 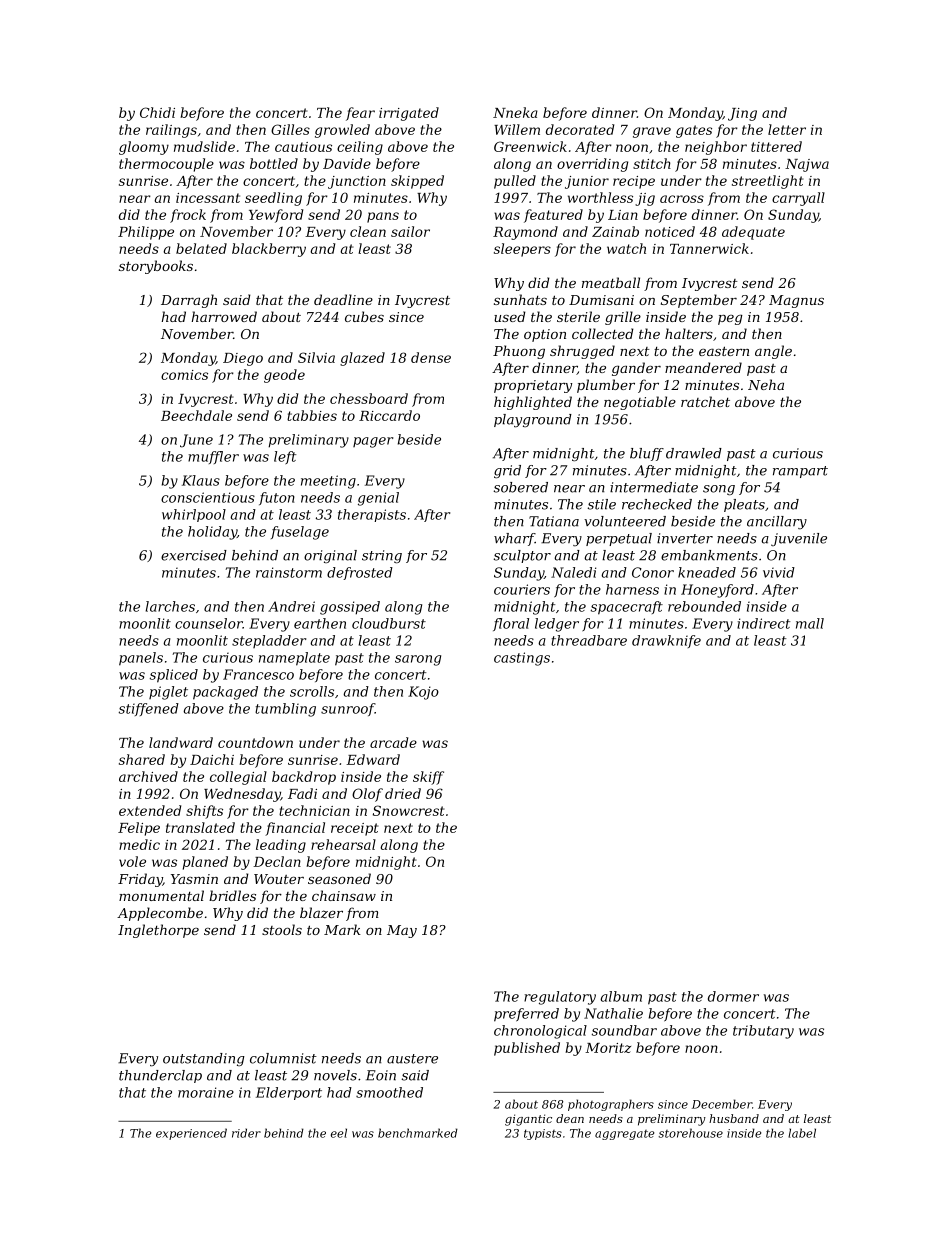 I want to click on translated, so click(x=200, y=827).
